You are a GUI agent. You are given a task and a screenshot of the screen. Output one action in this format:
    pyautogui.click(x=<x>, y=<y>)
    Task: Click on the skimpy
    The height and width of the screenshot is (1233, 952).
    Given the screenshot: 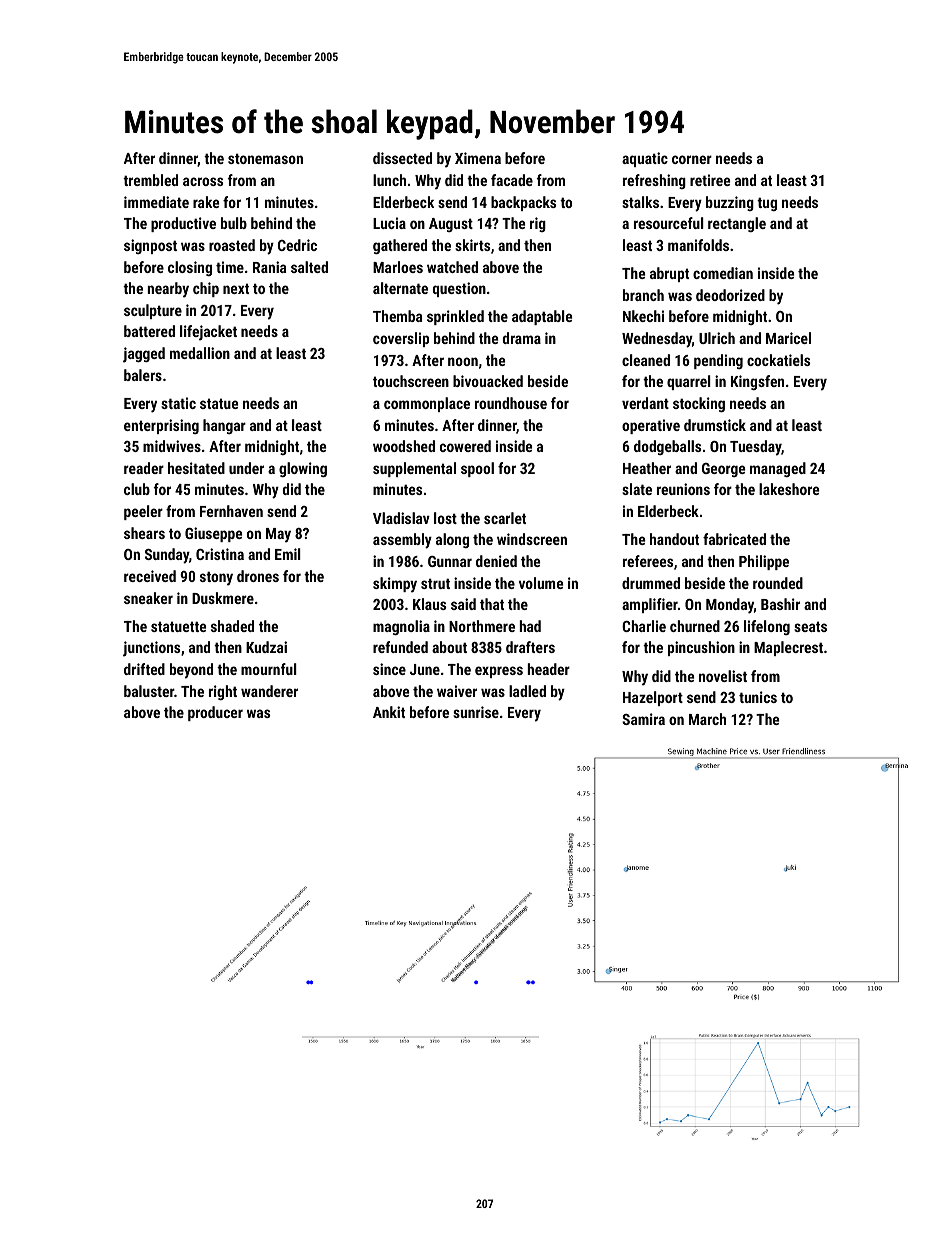 What is the action you would take?
    pyautogui.click(x=395, y=585)
